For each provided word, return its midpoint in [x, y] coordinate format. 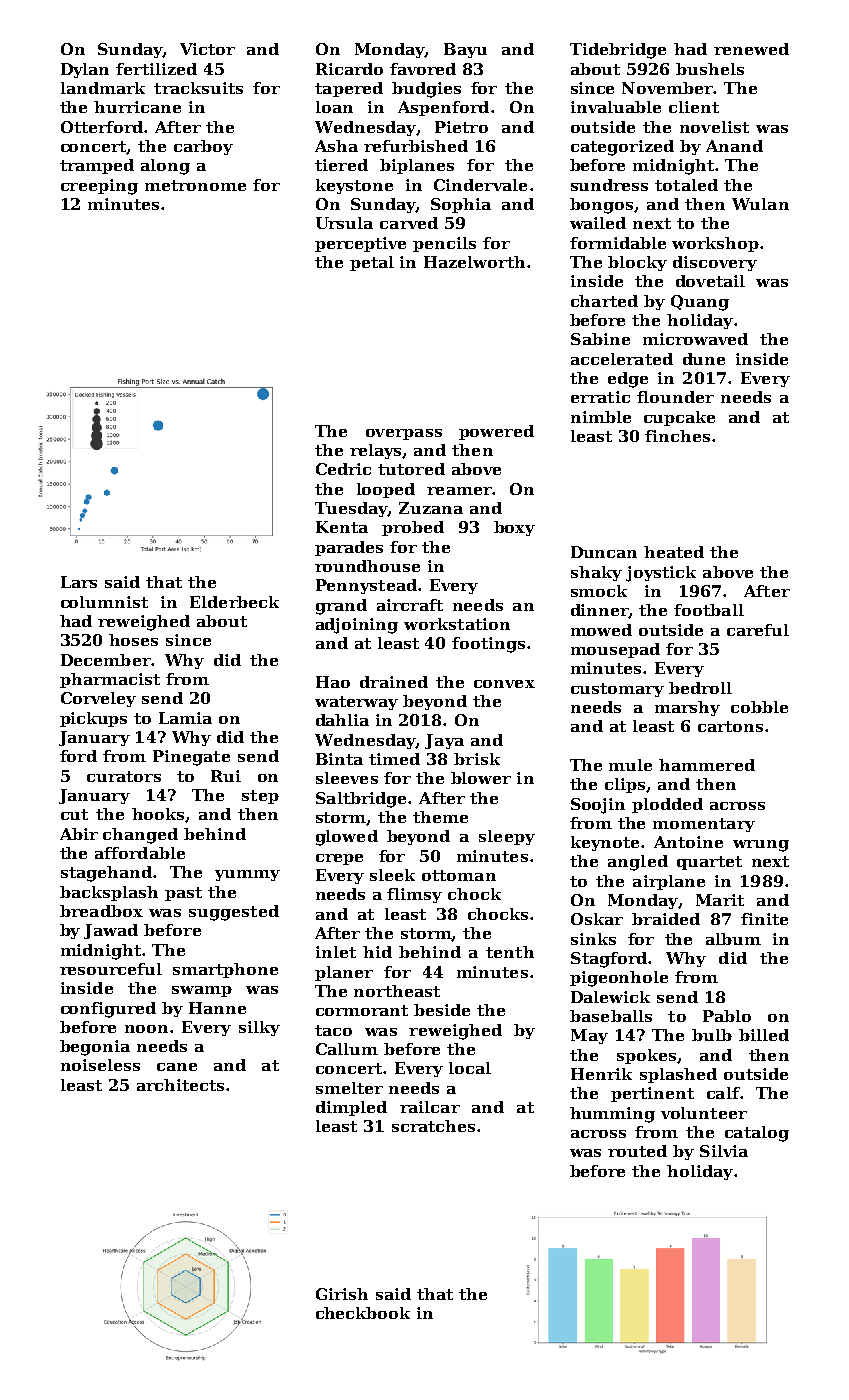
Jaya [444, 741]
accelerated [622, 359]
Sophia [461, 205]
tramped [97, 166]
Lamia [185, 718]
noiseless [100, 1065]
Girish [342, 1294]
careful [758, 630]
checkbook [363, 1313]
